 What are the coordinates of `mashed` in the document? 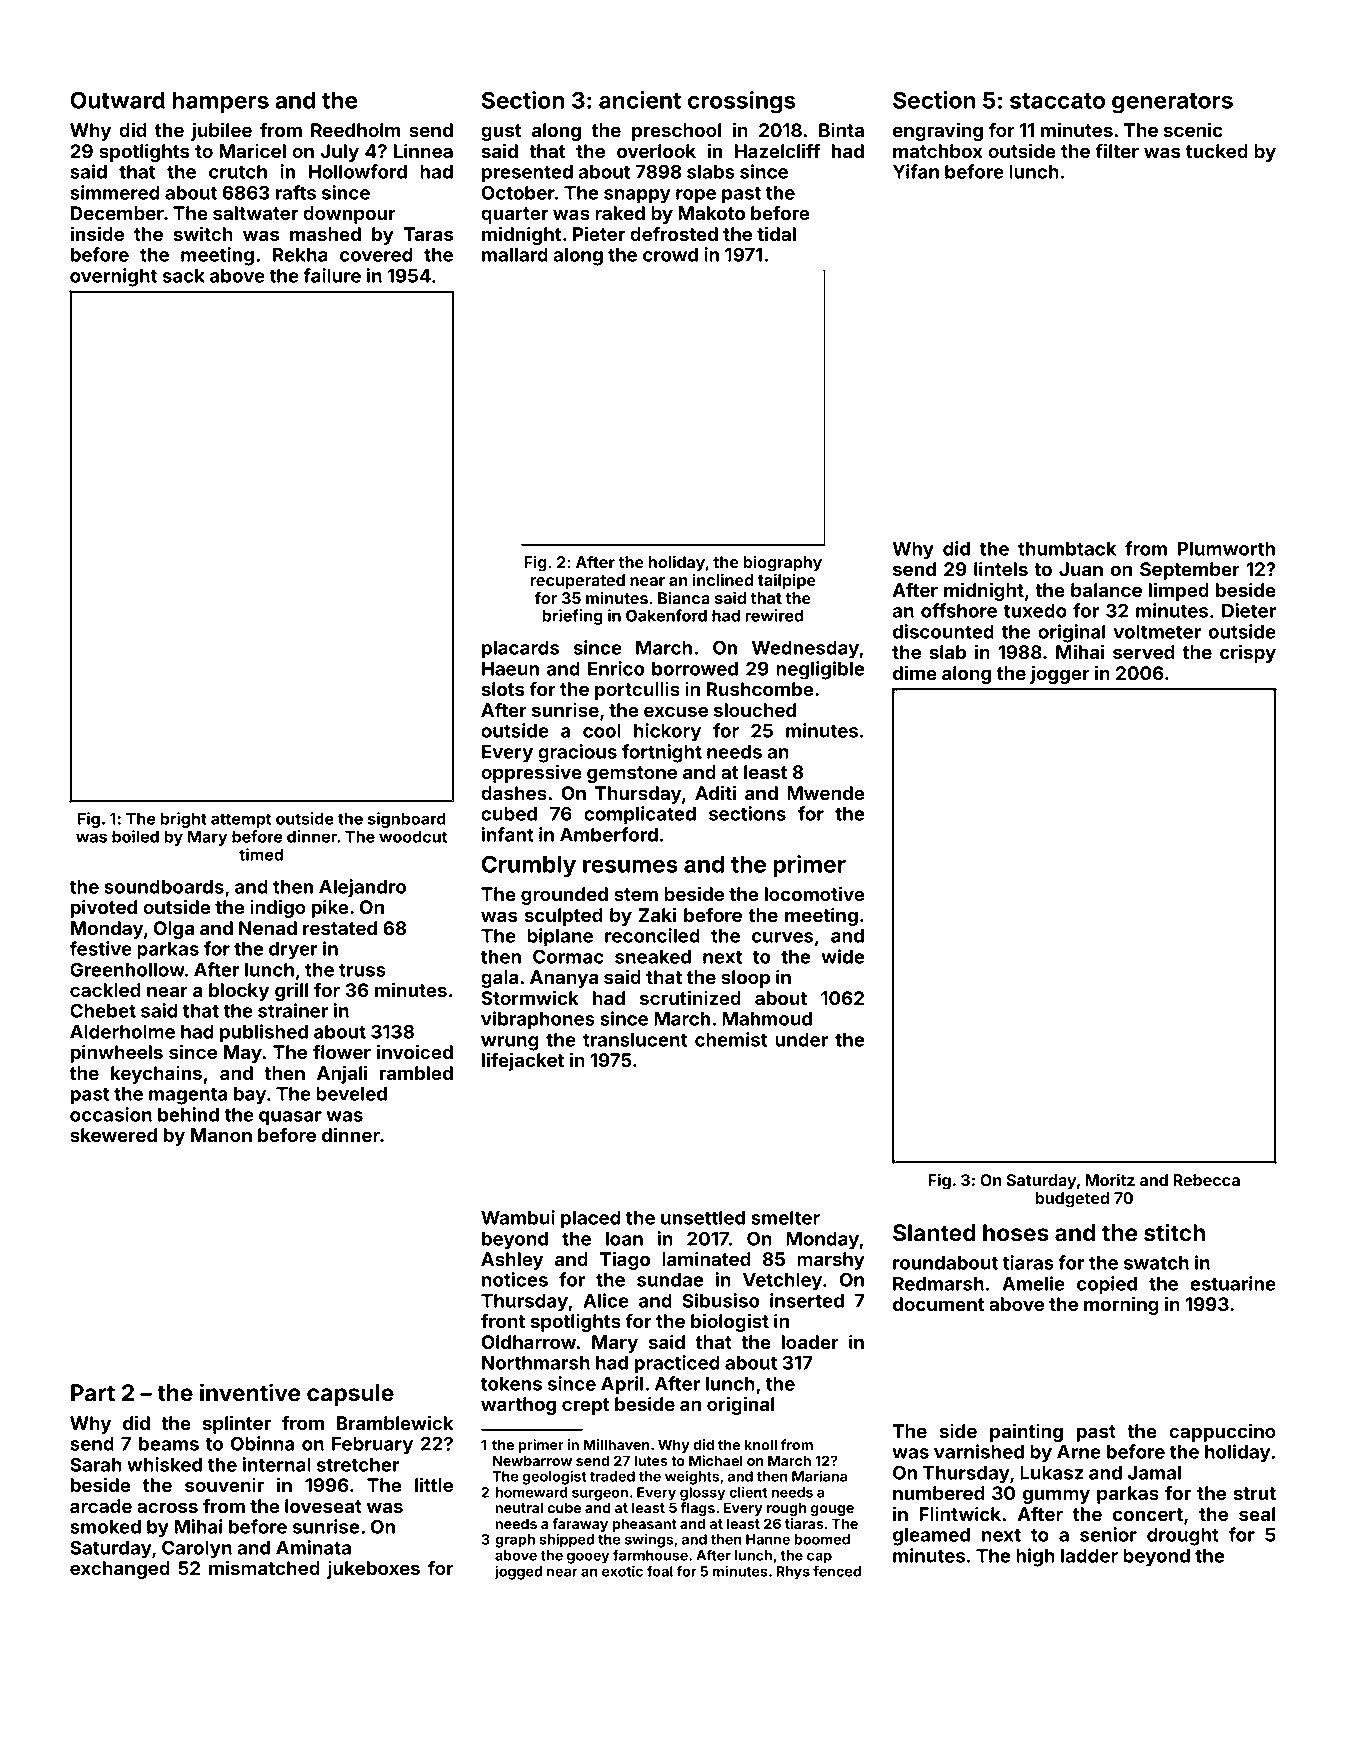 It's located at (325, 234).
